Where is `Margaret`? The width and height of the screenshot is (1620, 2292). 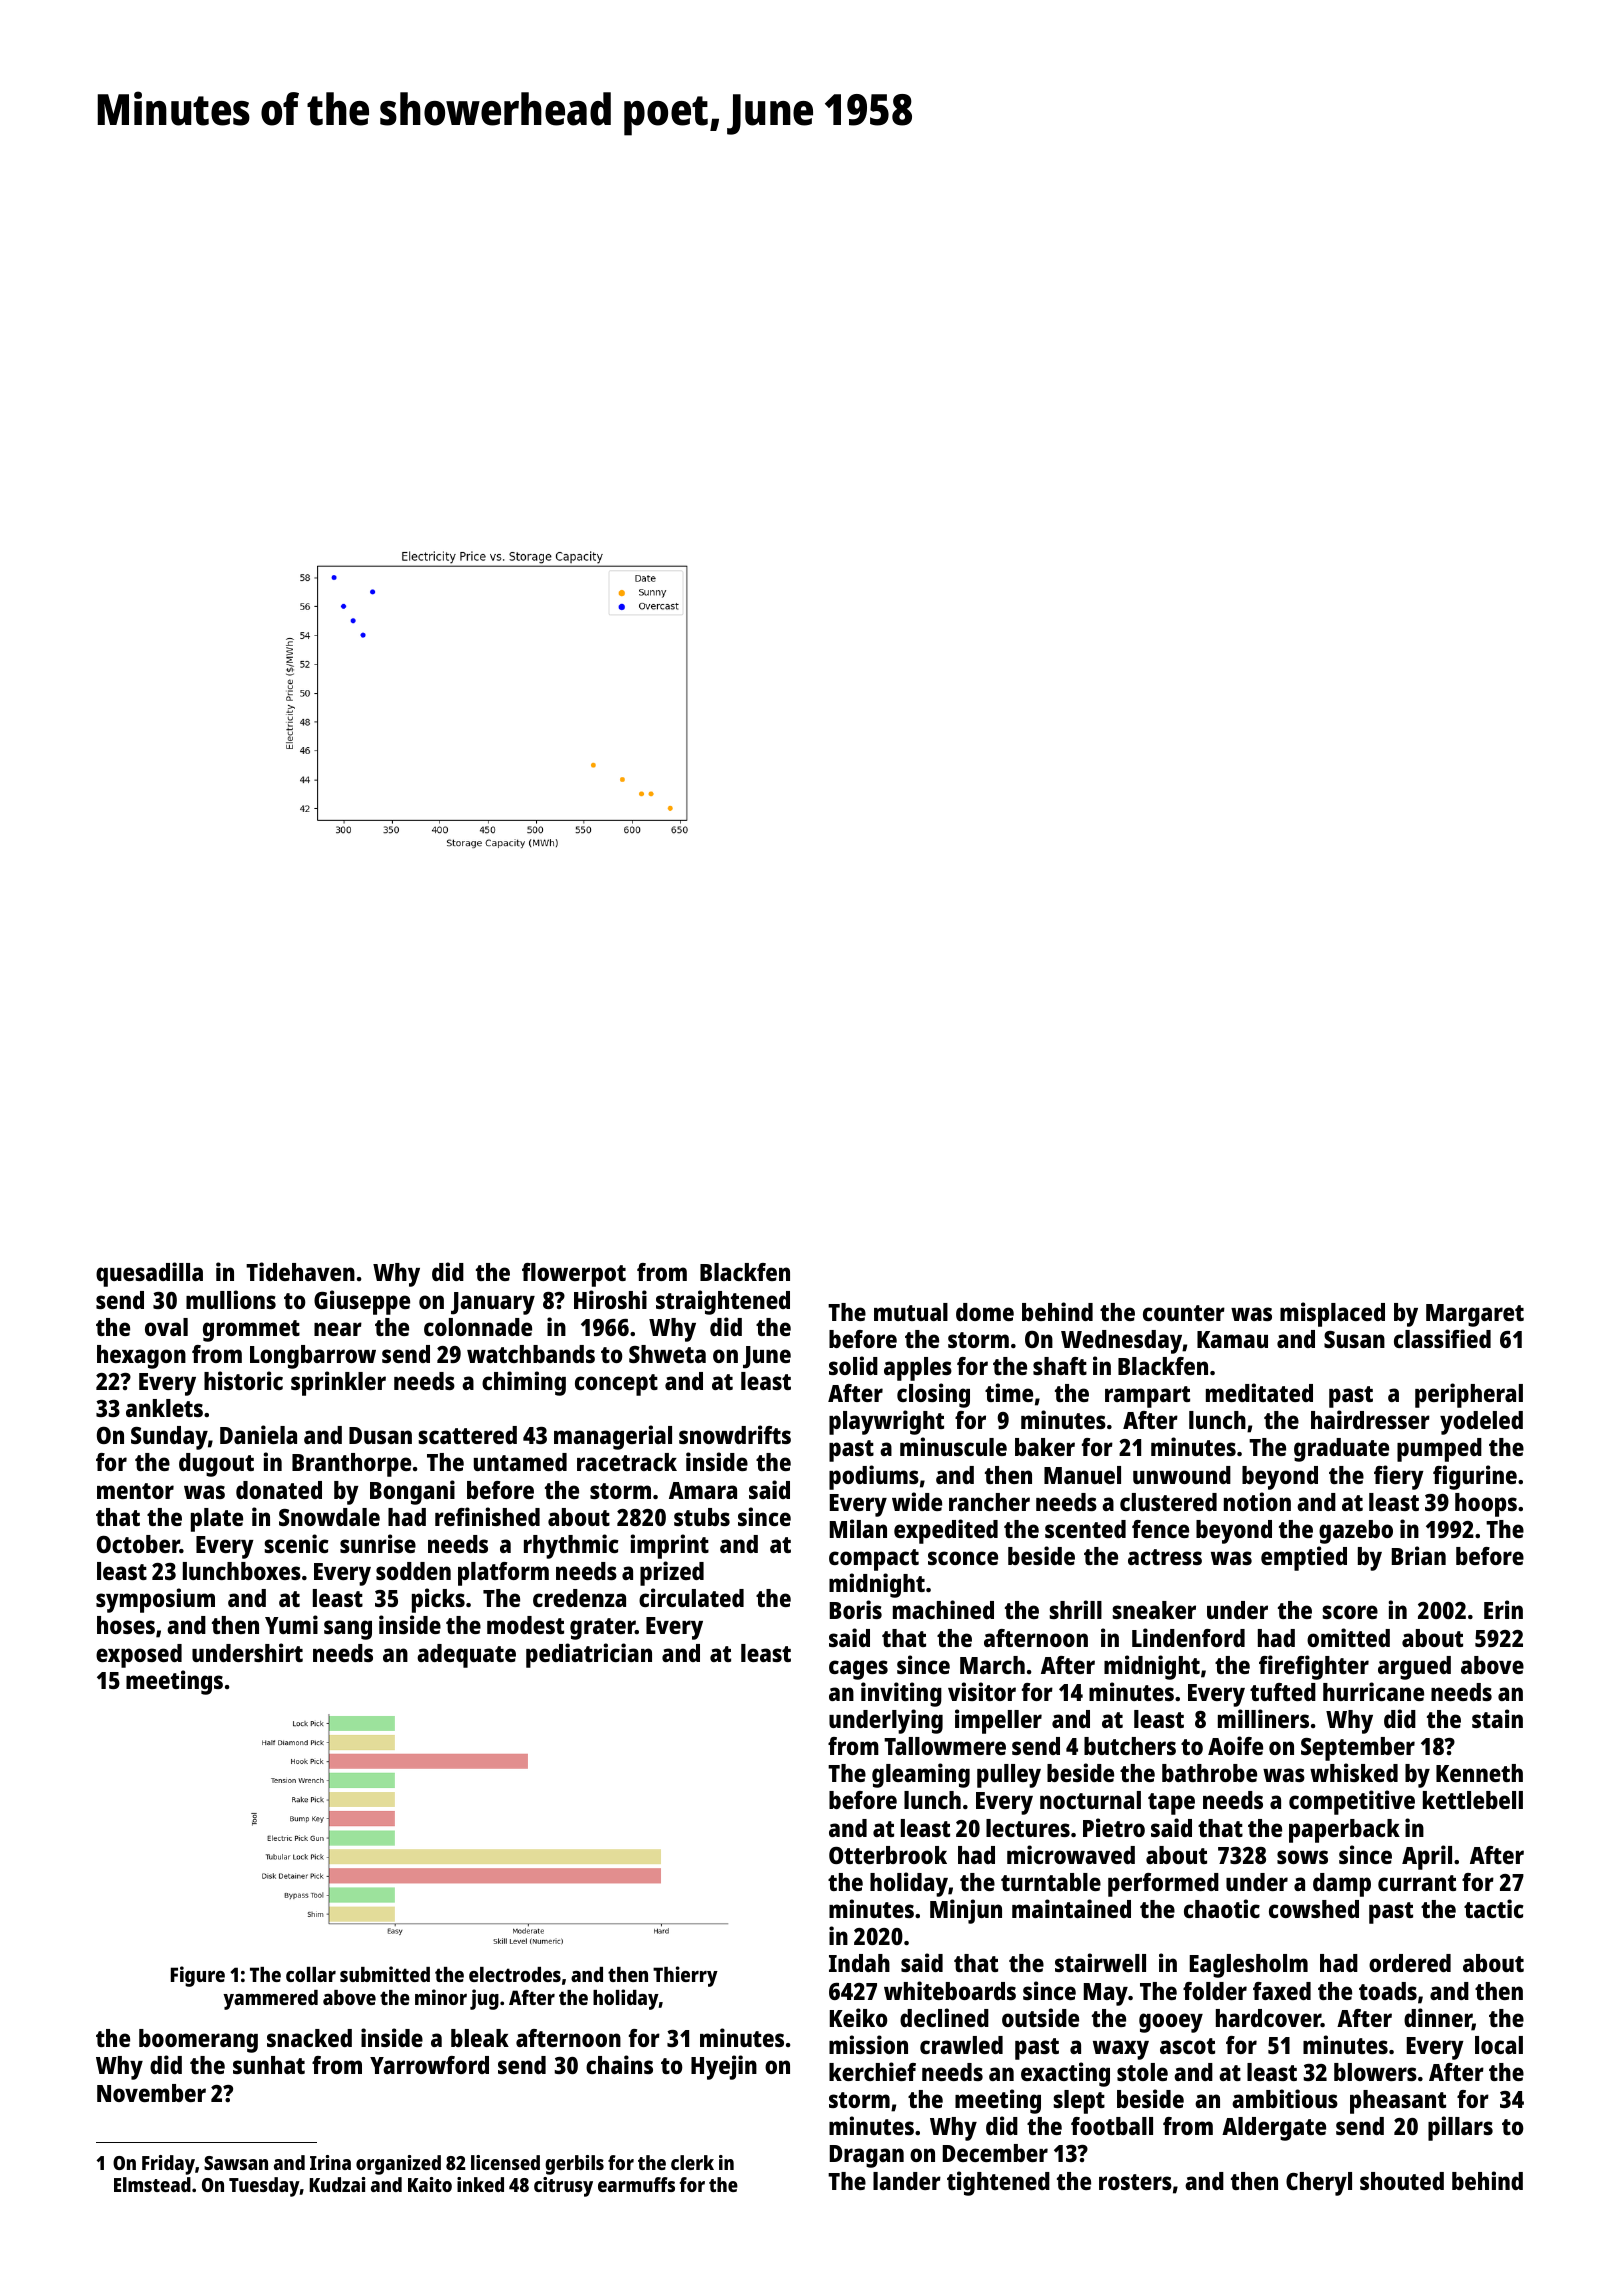
Margaret is located at coordinates (1475, 1315).
